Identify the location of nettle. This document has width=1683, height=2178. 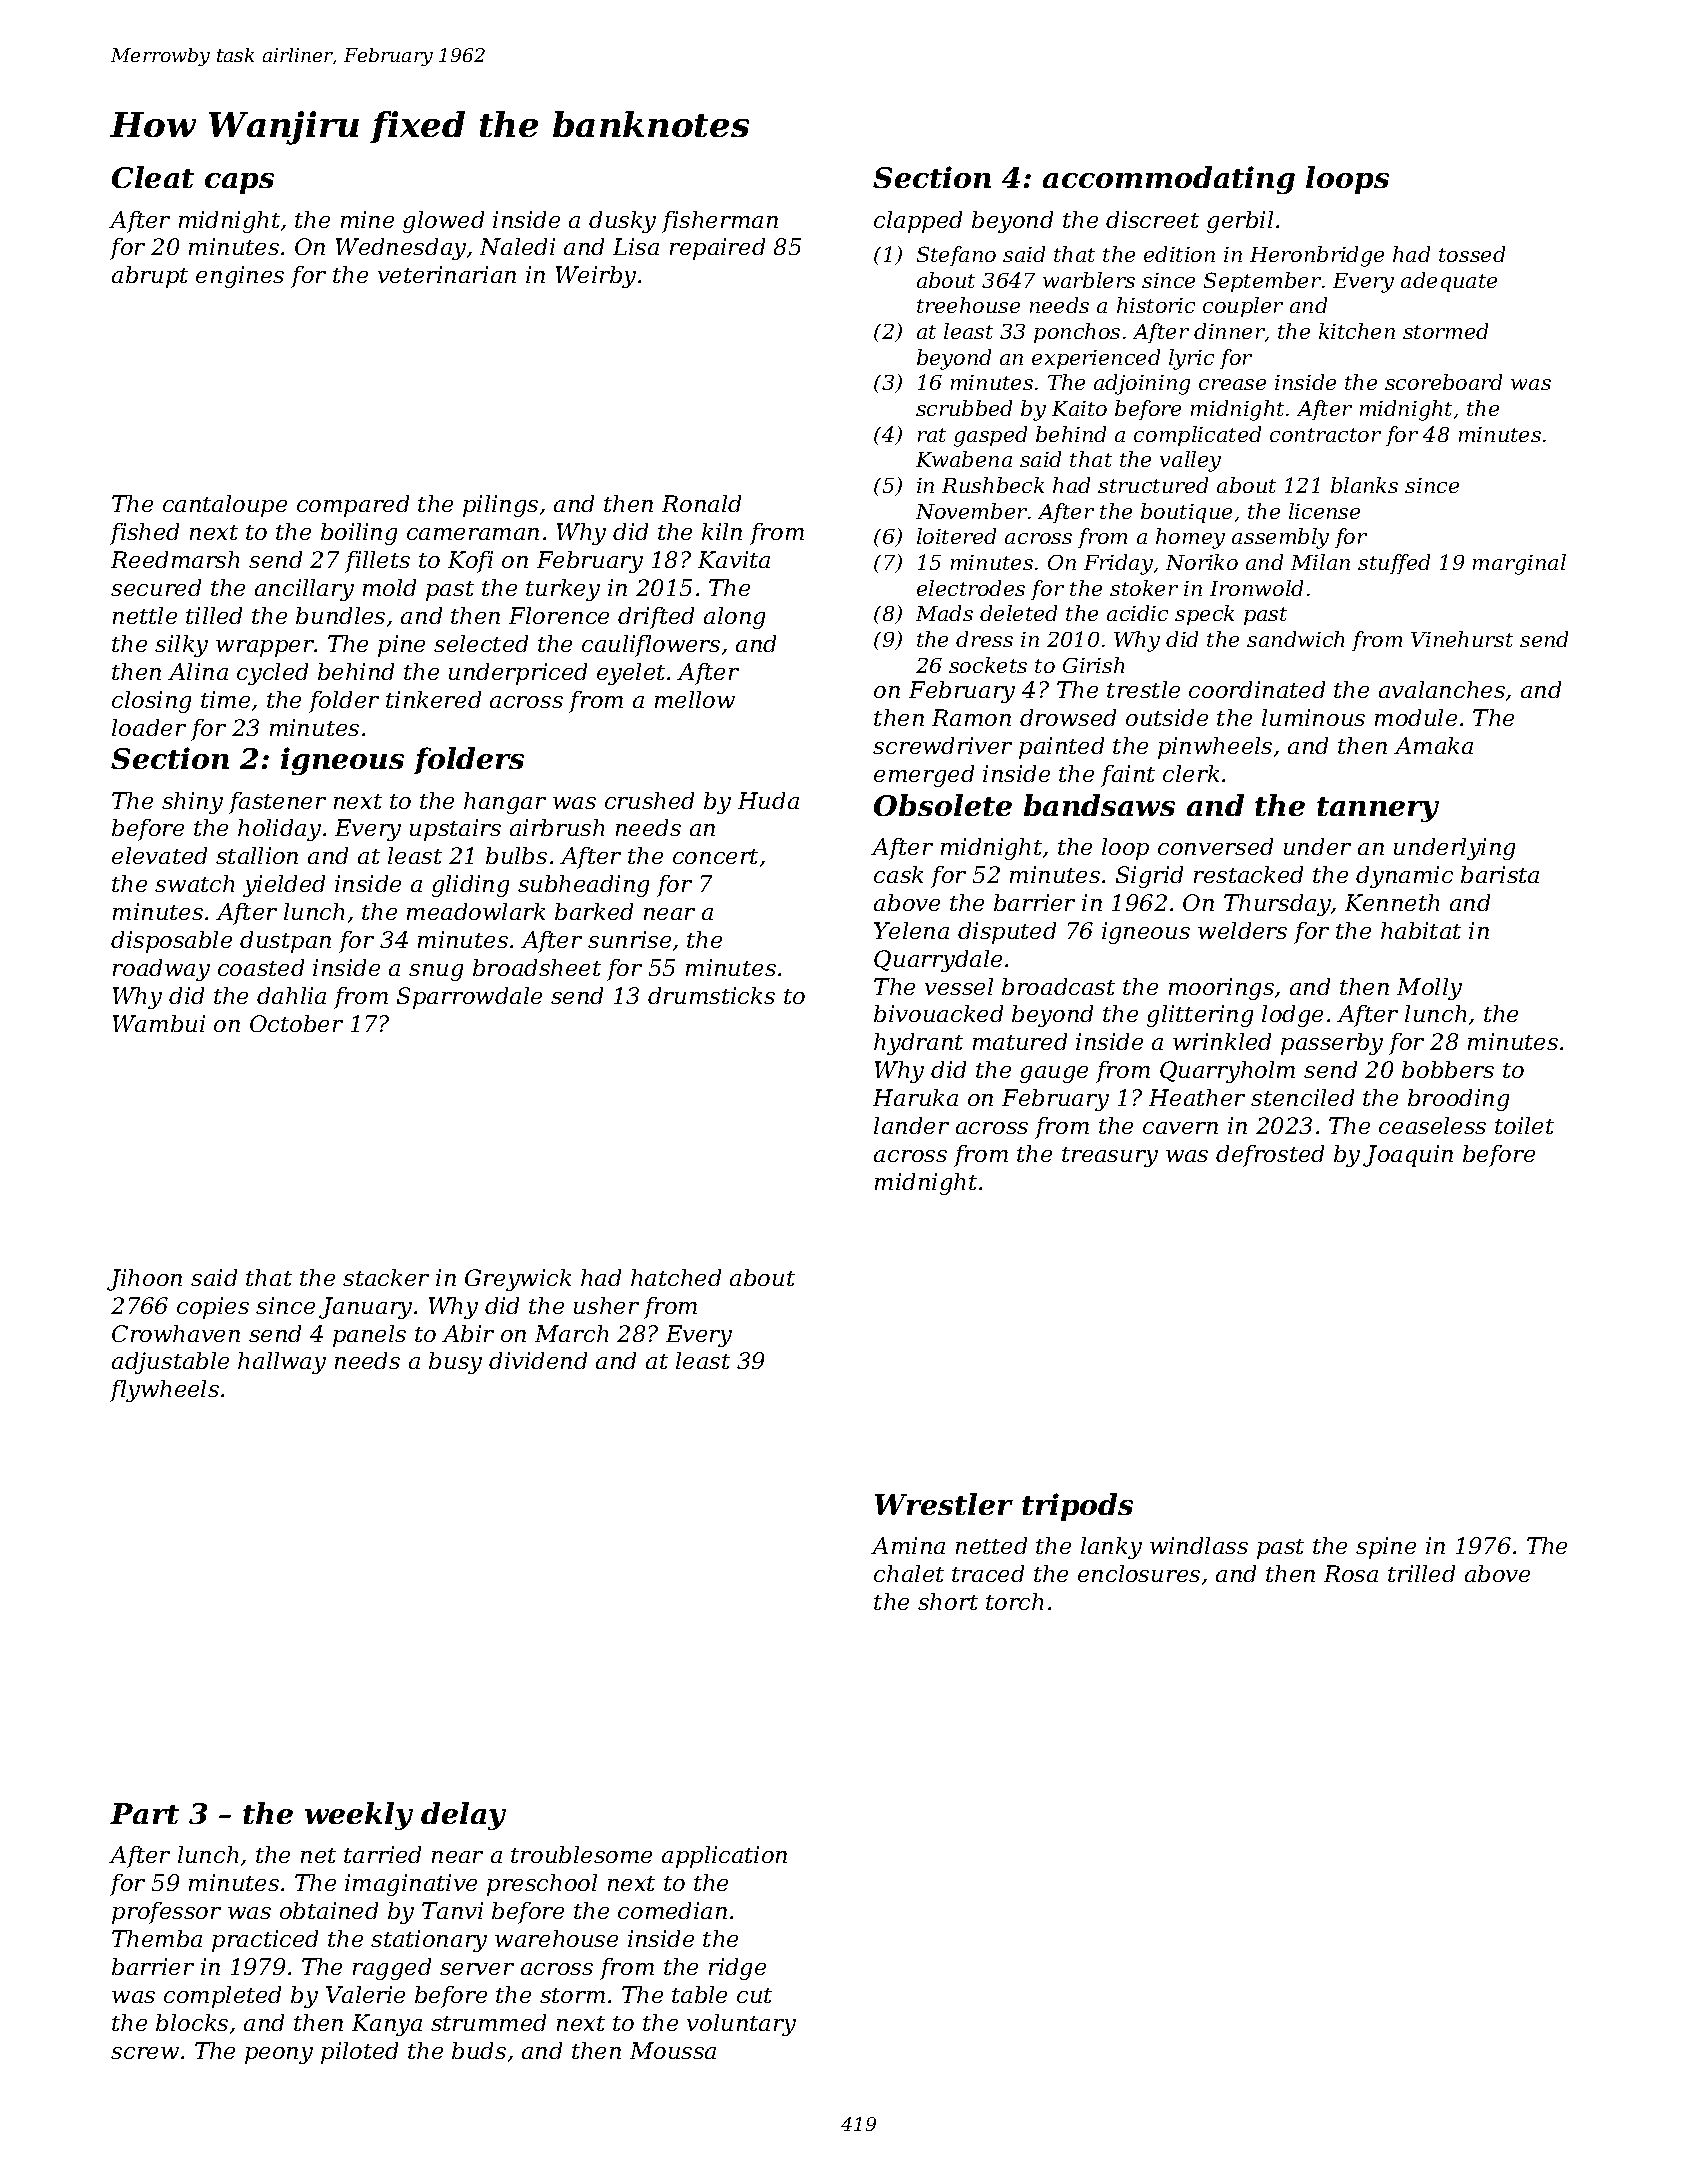
(145, 615).
